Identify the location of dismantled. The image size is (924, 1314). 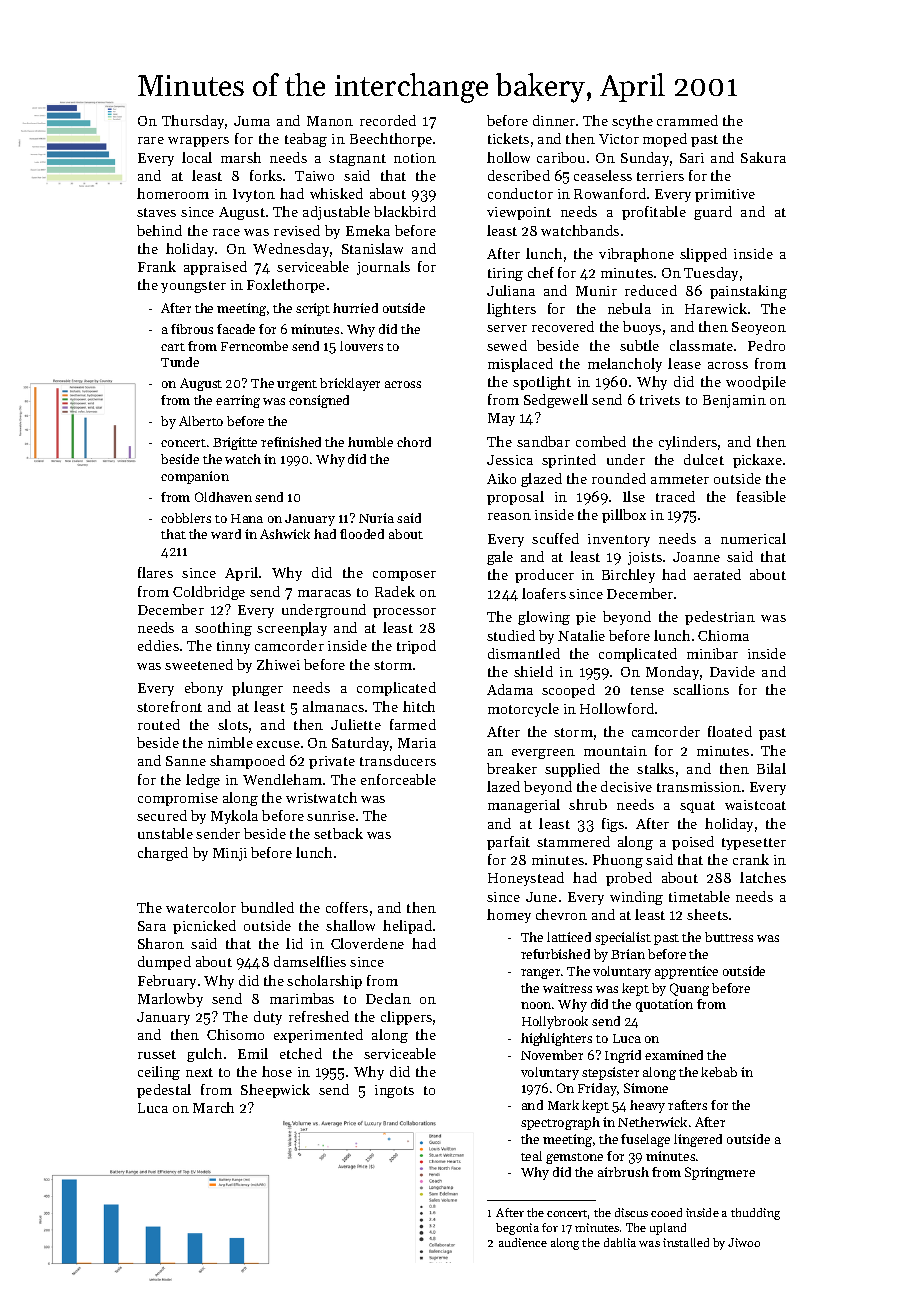
(524, 653).
